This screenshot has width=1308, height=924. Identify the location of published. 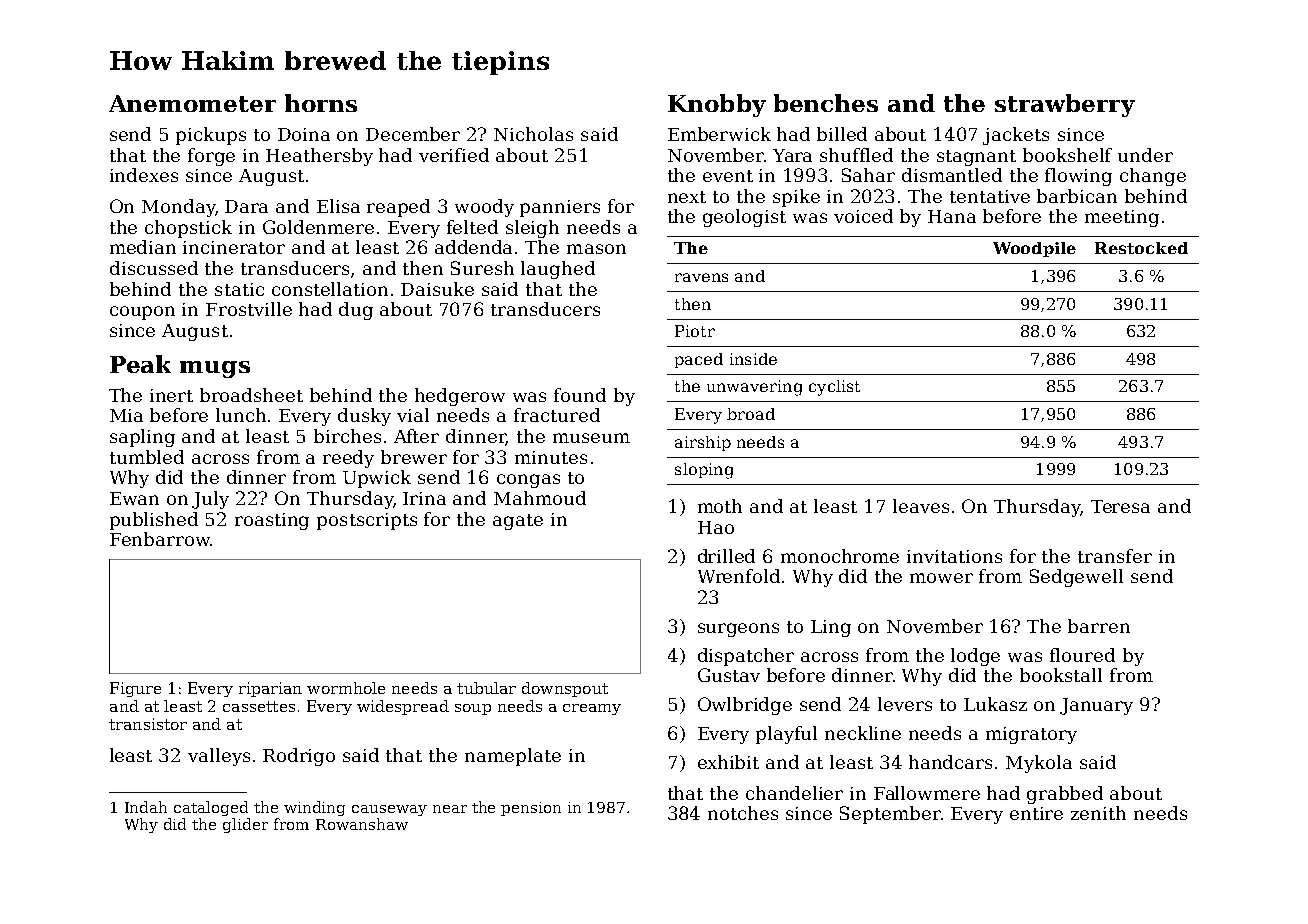
(154, 521).
